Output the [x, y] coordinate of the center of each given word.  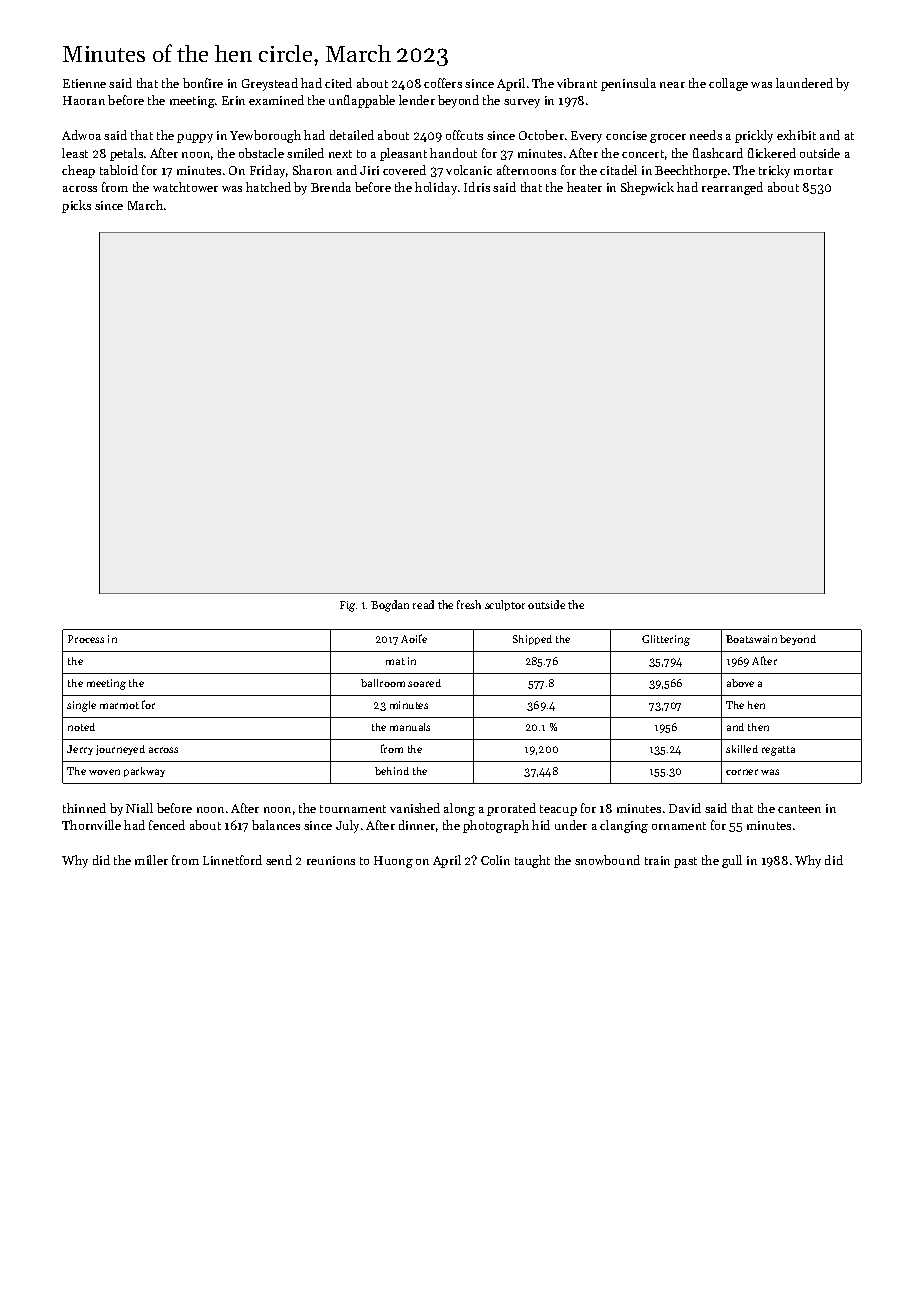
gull [732, 861]
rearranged [732, 188]
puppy [195, 138]
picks [76, 206]
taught [532, 861]
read [423, 604]
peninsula [628, 84]
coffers [443, 83]
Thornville [91, 825]
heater [584, 187]
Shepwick [647, 188]
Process [86, 639]
